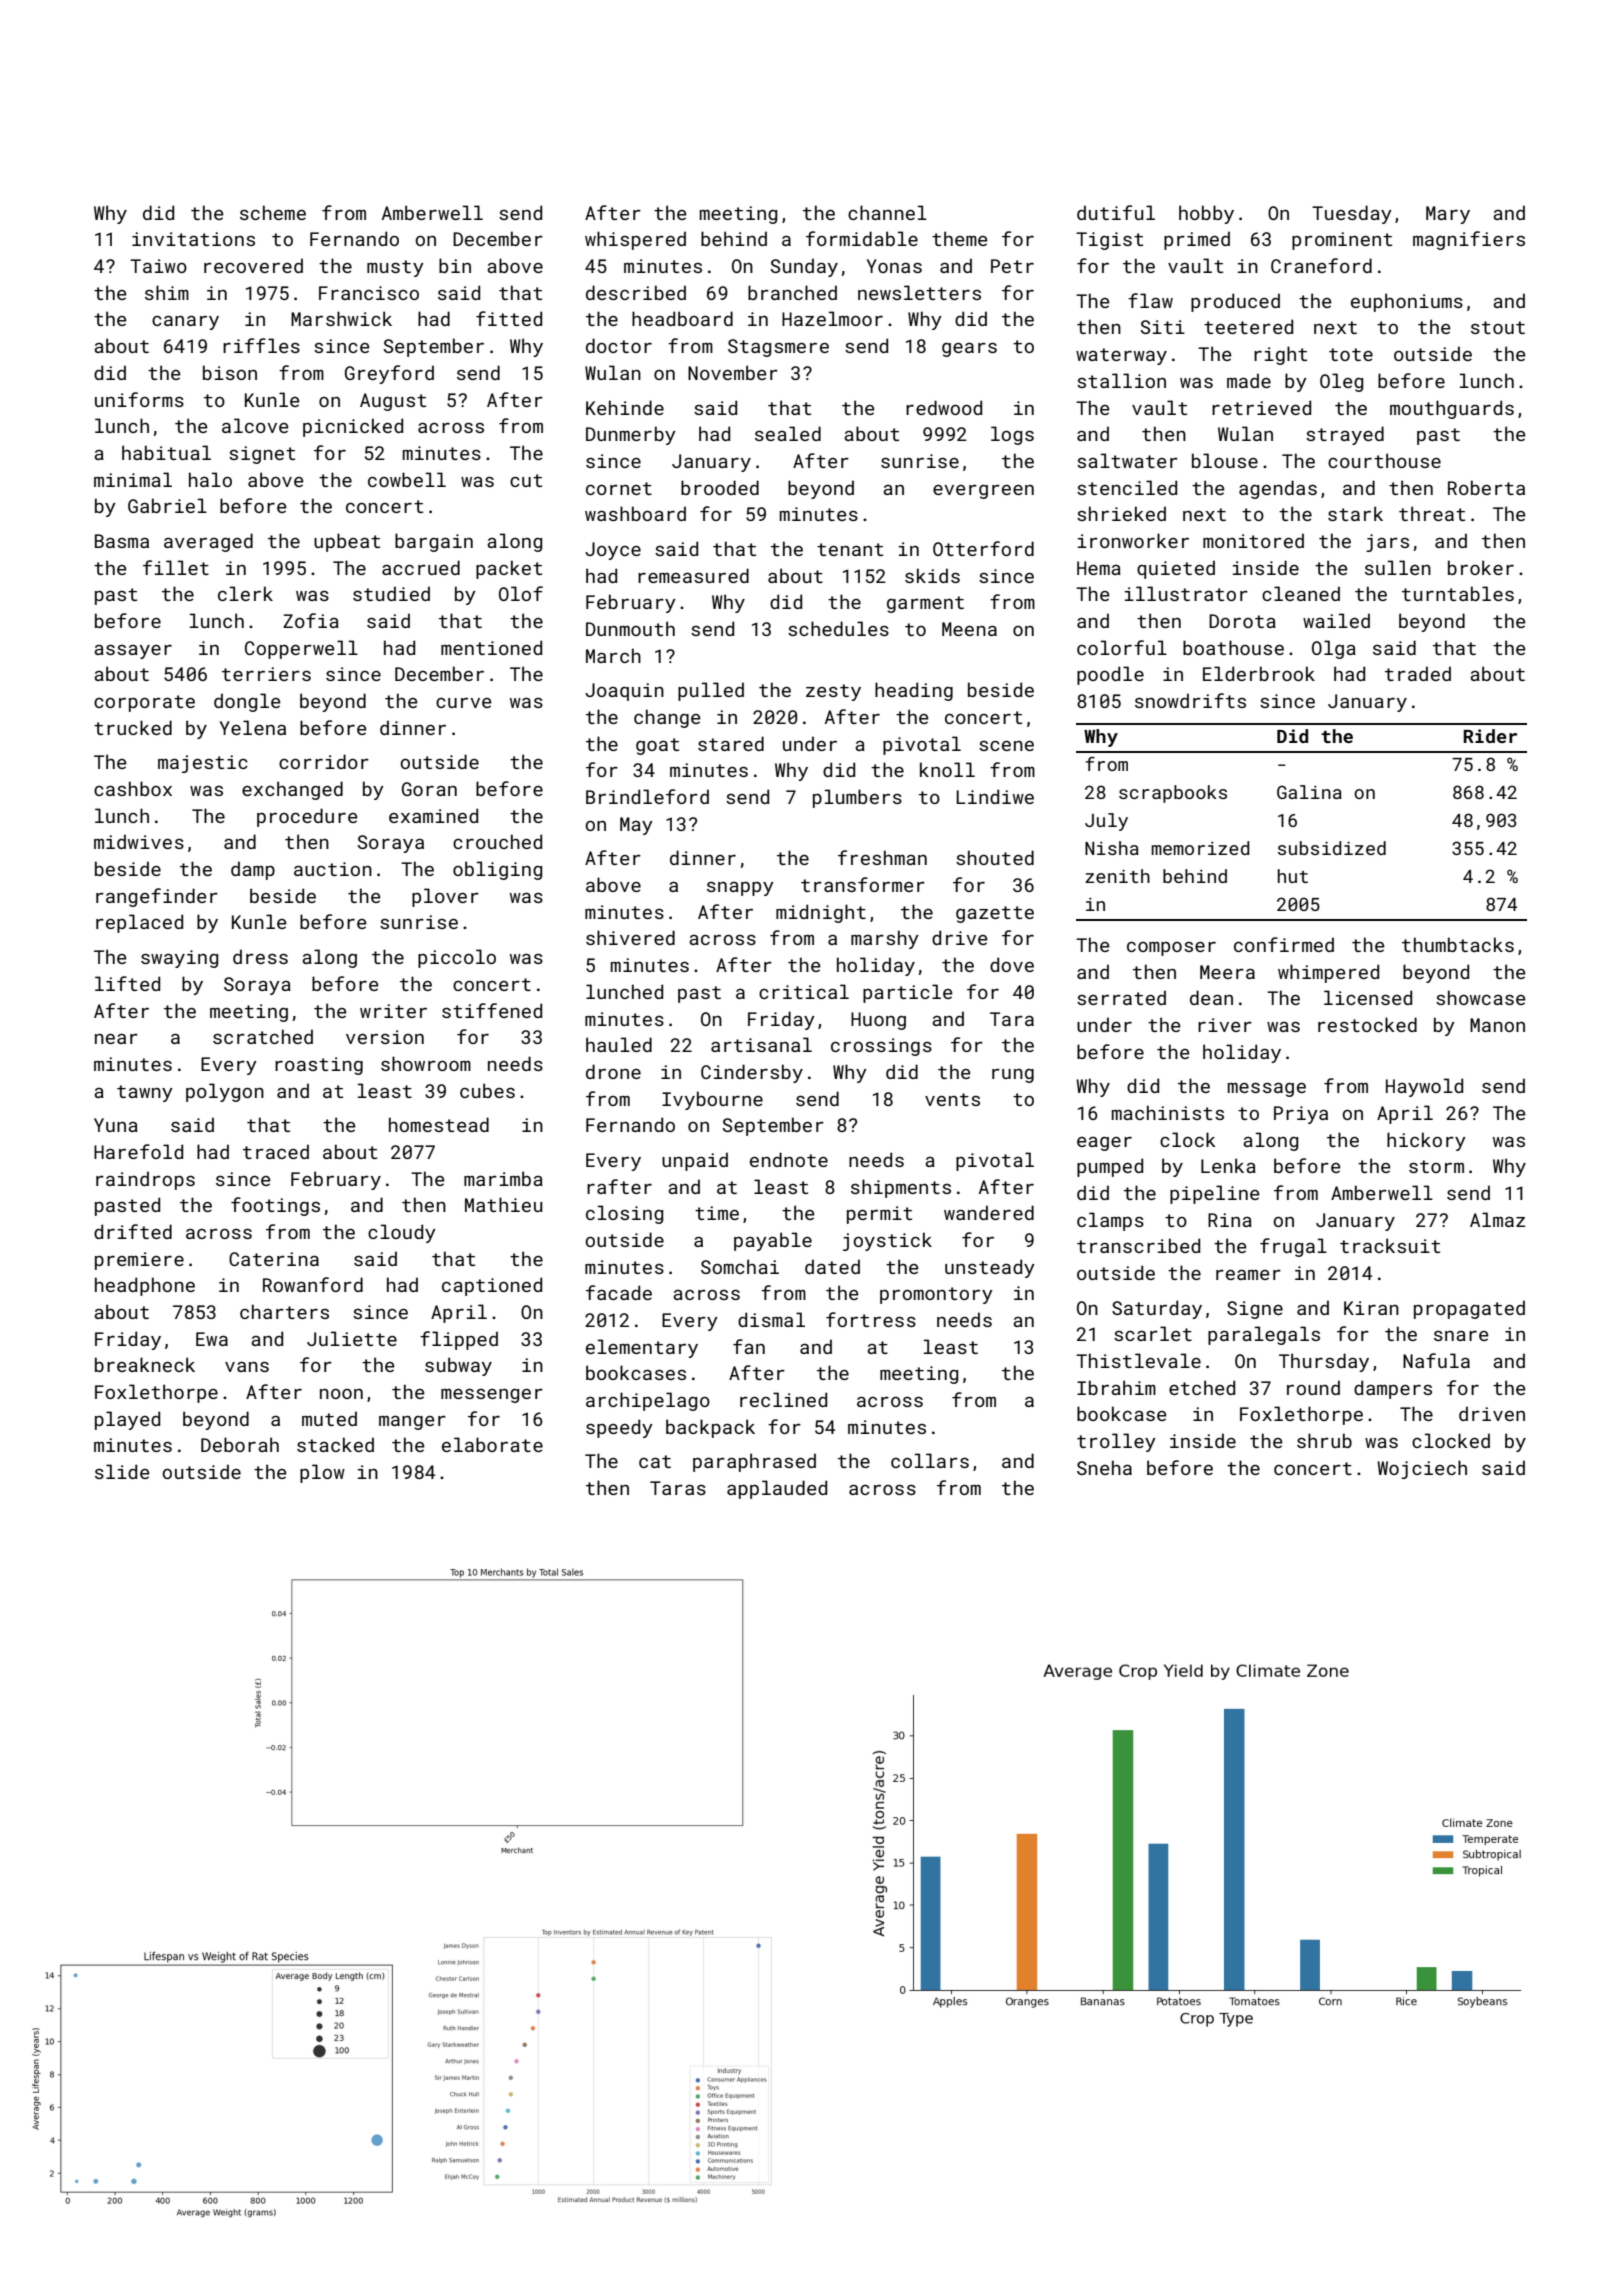 The width and height of the screenshot is (1620, 2292). Describe the element at coordinates (1104, 1144) in the screenshot. I see `eager` at that location.
